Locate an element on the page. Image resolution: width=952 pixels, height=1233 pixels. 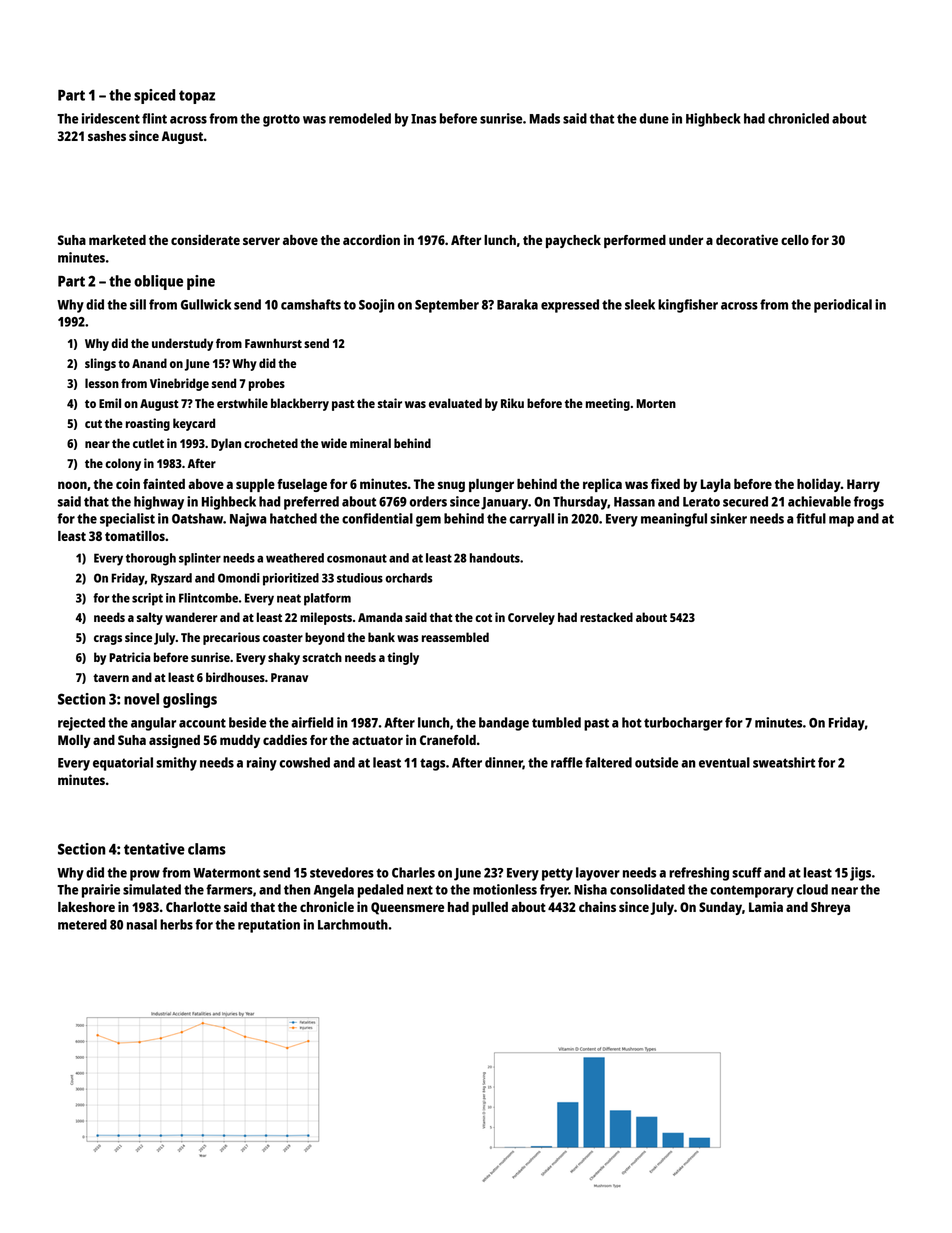
handouts is located at coordinates (495, 558).
